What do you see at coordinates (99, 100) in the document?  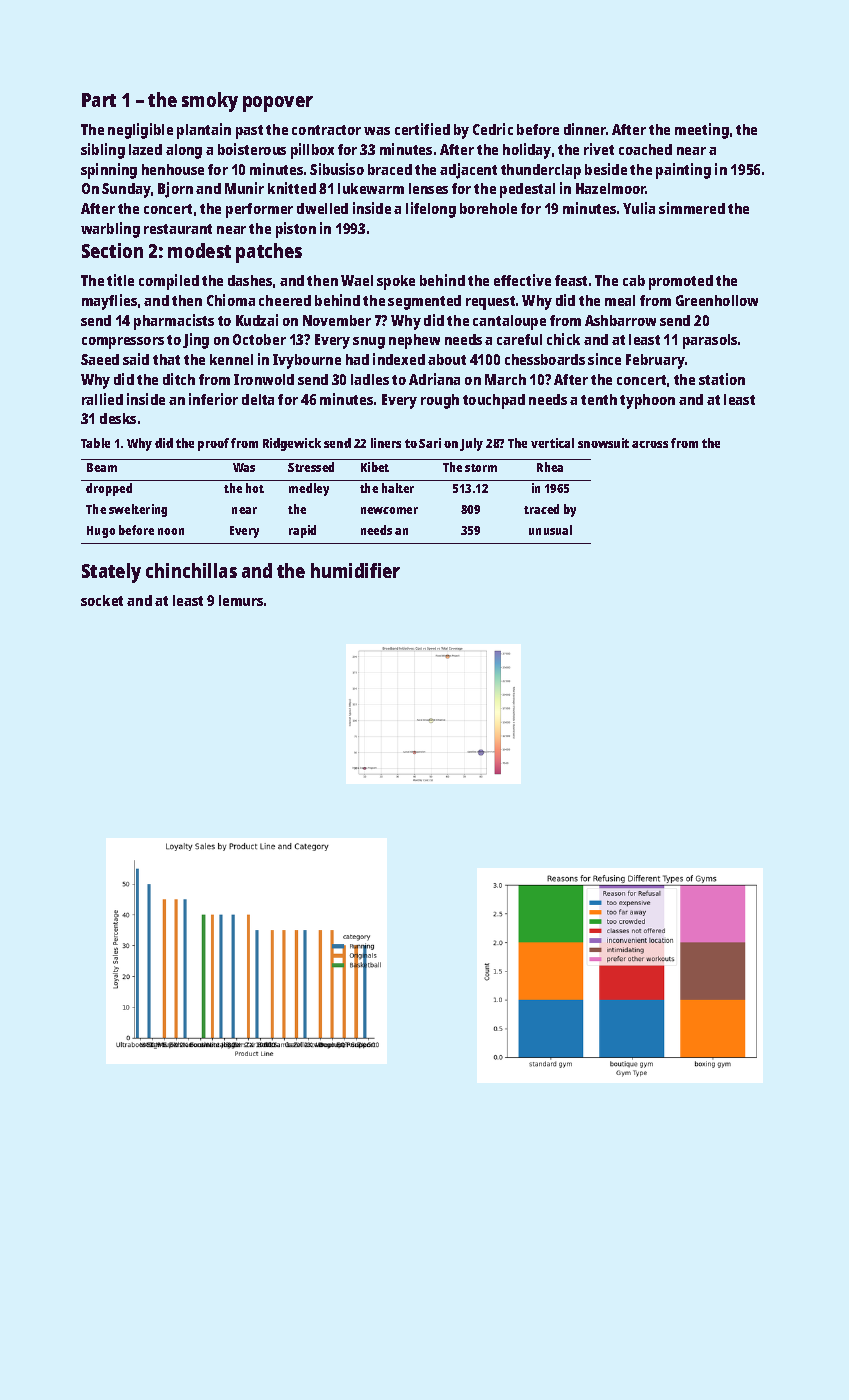 I see `Part` at bounding box center [99, 100].
